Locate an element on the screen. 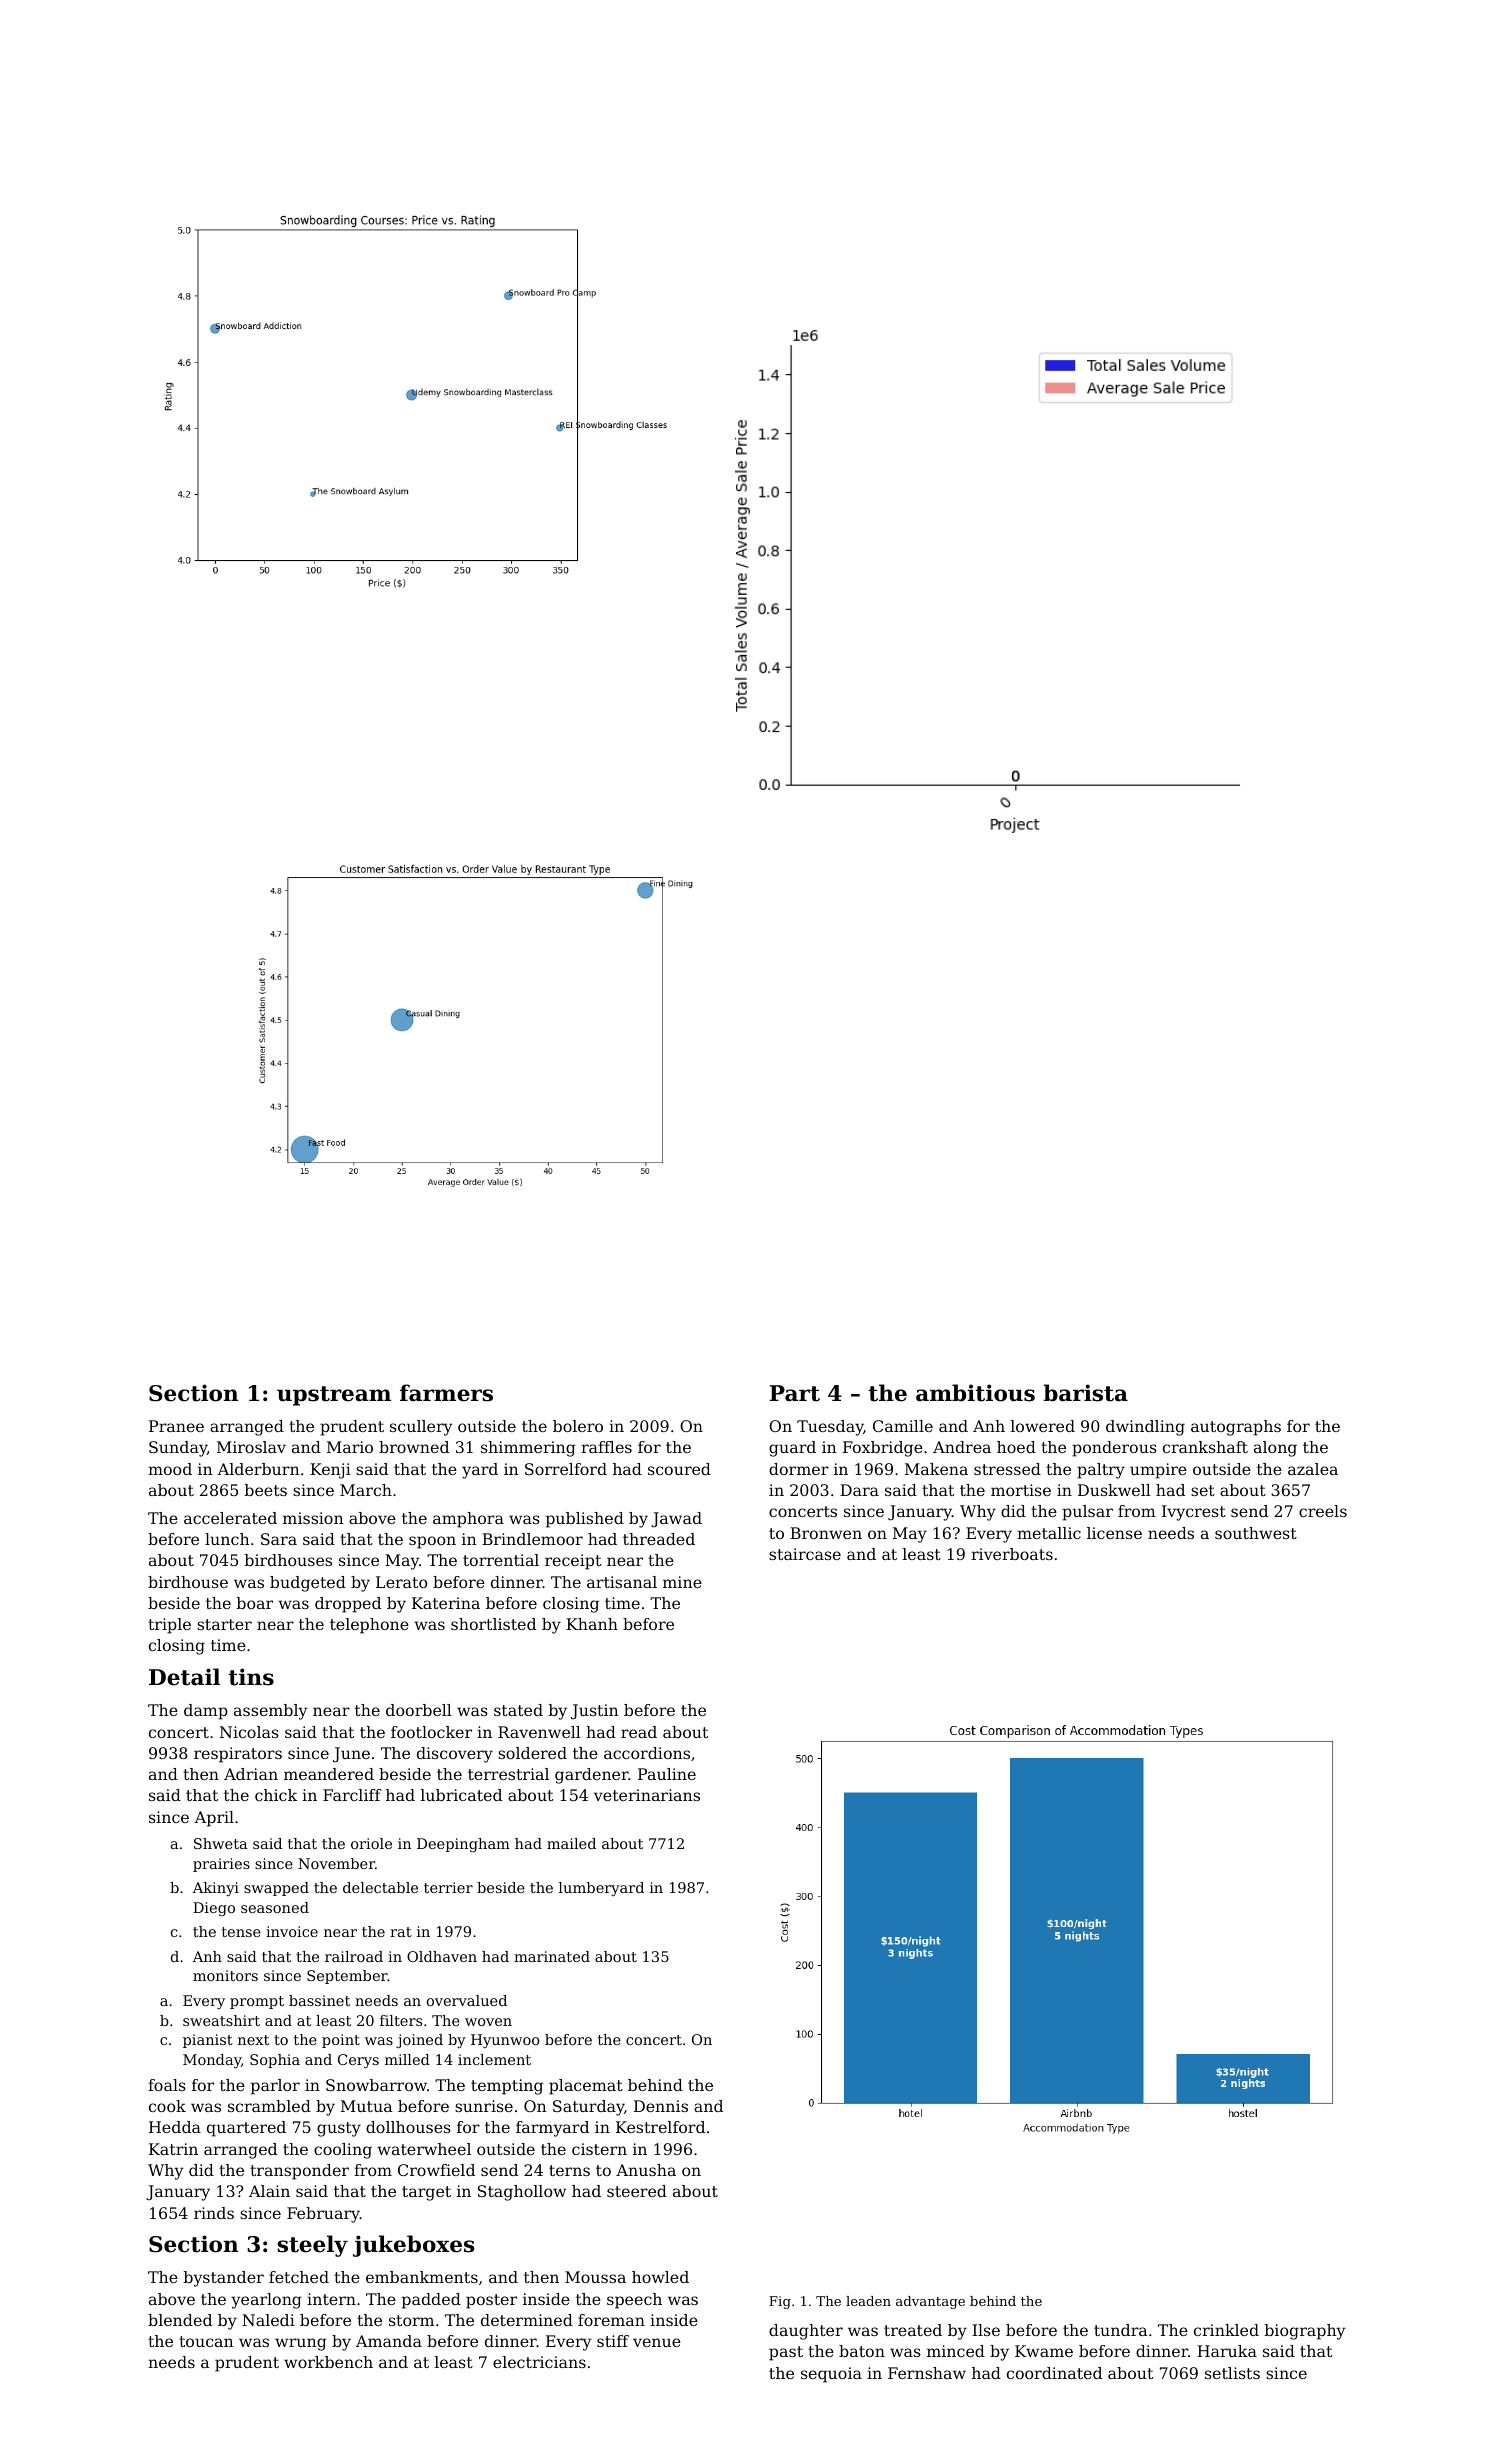 The image size is (1496, 2464). sweatshirt is located at coordinates (221, 2020).
